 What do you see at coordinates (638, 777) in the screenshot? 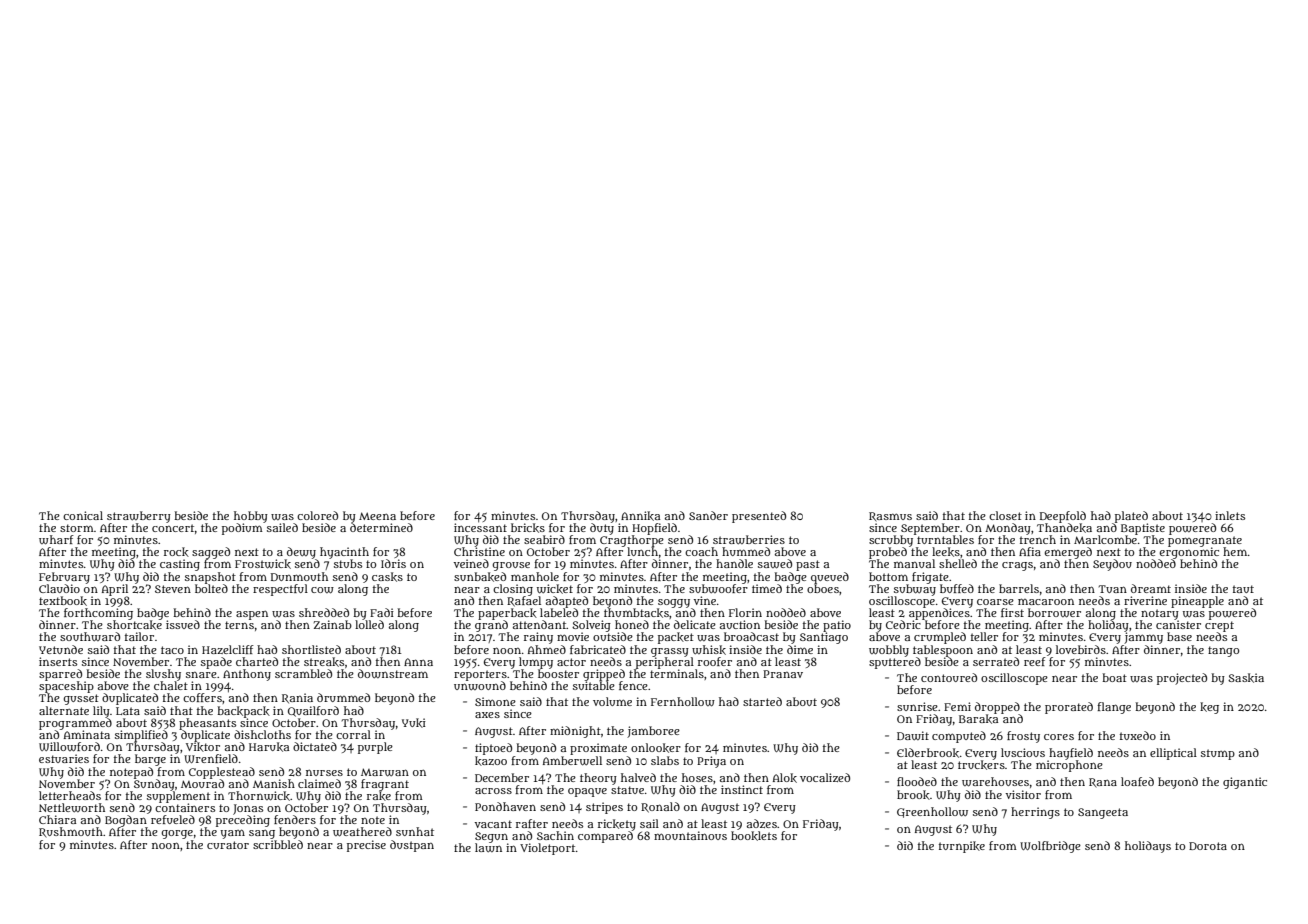
I see `halved` at bounding box center [638, 777].
